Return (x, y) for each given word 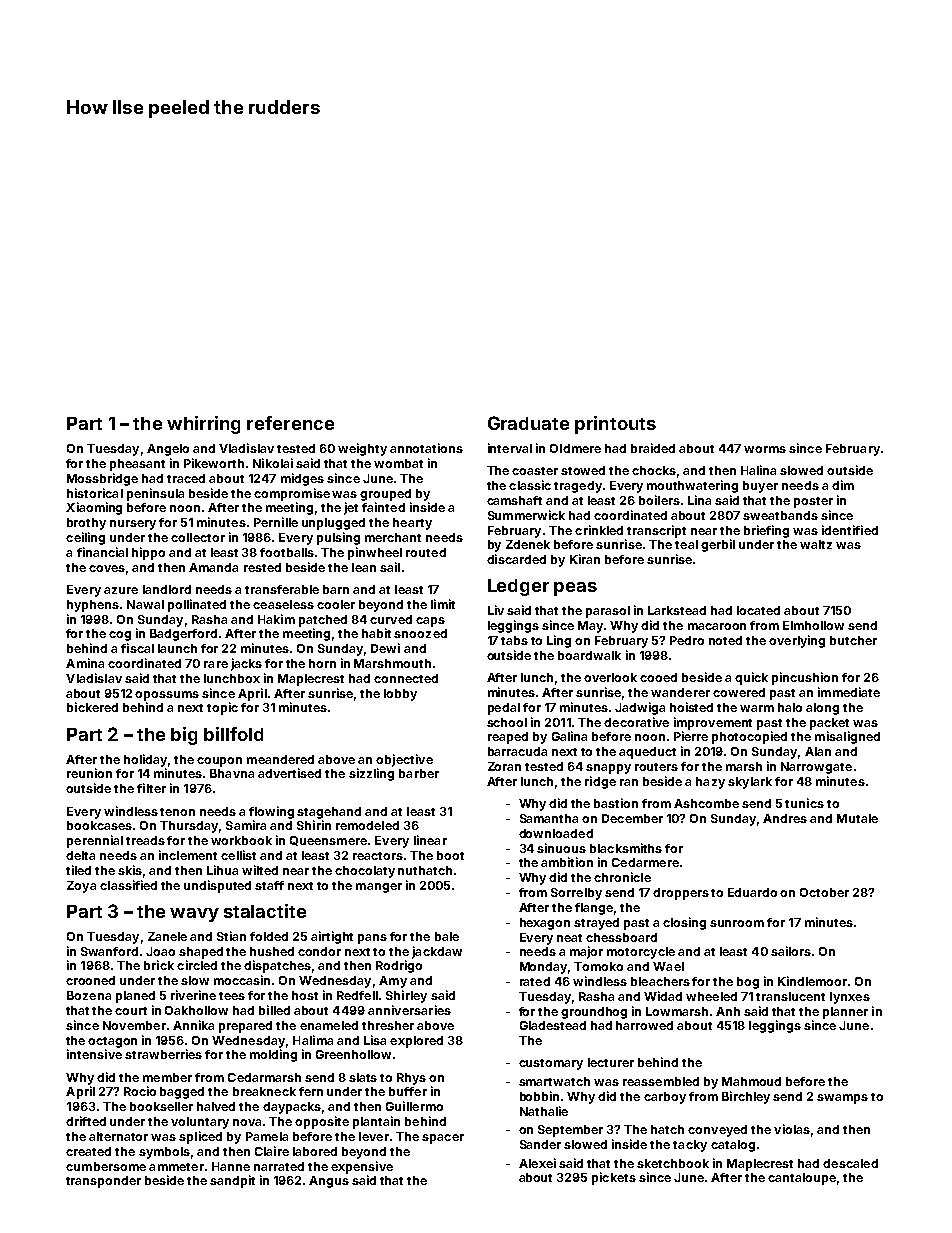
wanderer (680, 692)
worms (765, 449)
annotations (426, 448)
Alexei (537, 1163)
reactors (378, 856)
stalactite (265, 911)
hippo (148, 553)
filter (151, 788)
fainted (383, 507)
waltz (816, 544)
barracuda (517, 751)
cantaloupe (802, 1179)
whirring (203, 425)
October (824, 892)
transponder (103, 1182)
